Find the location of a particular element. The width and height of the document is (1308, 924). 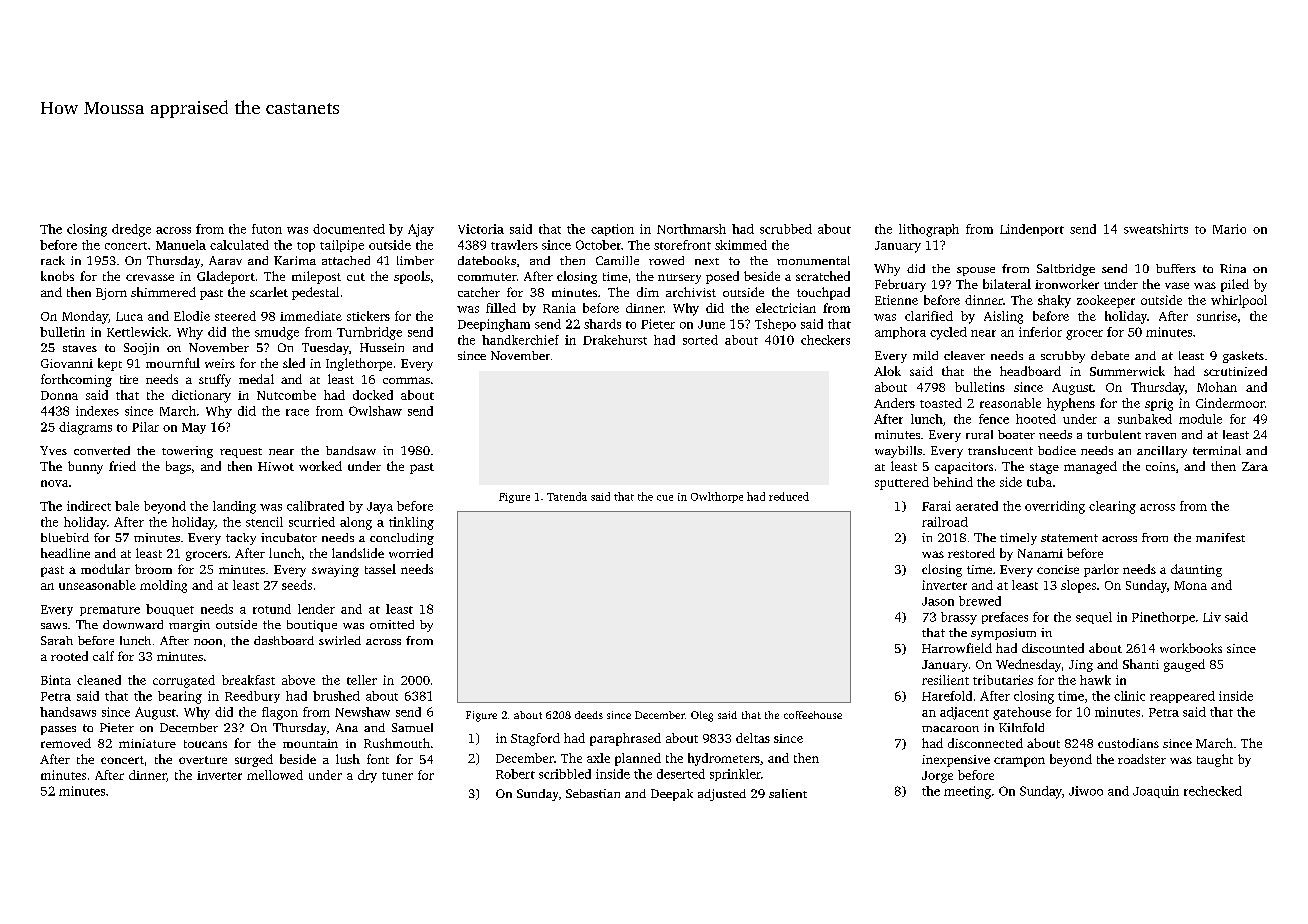

coffeehouse is located at coordinates (813, 715).
